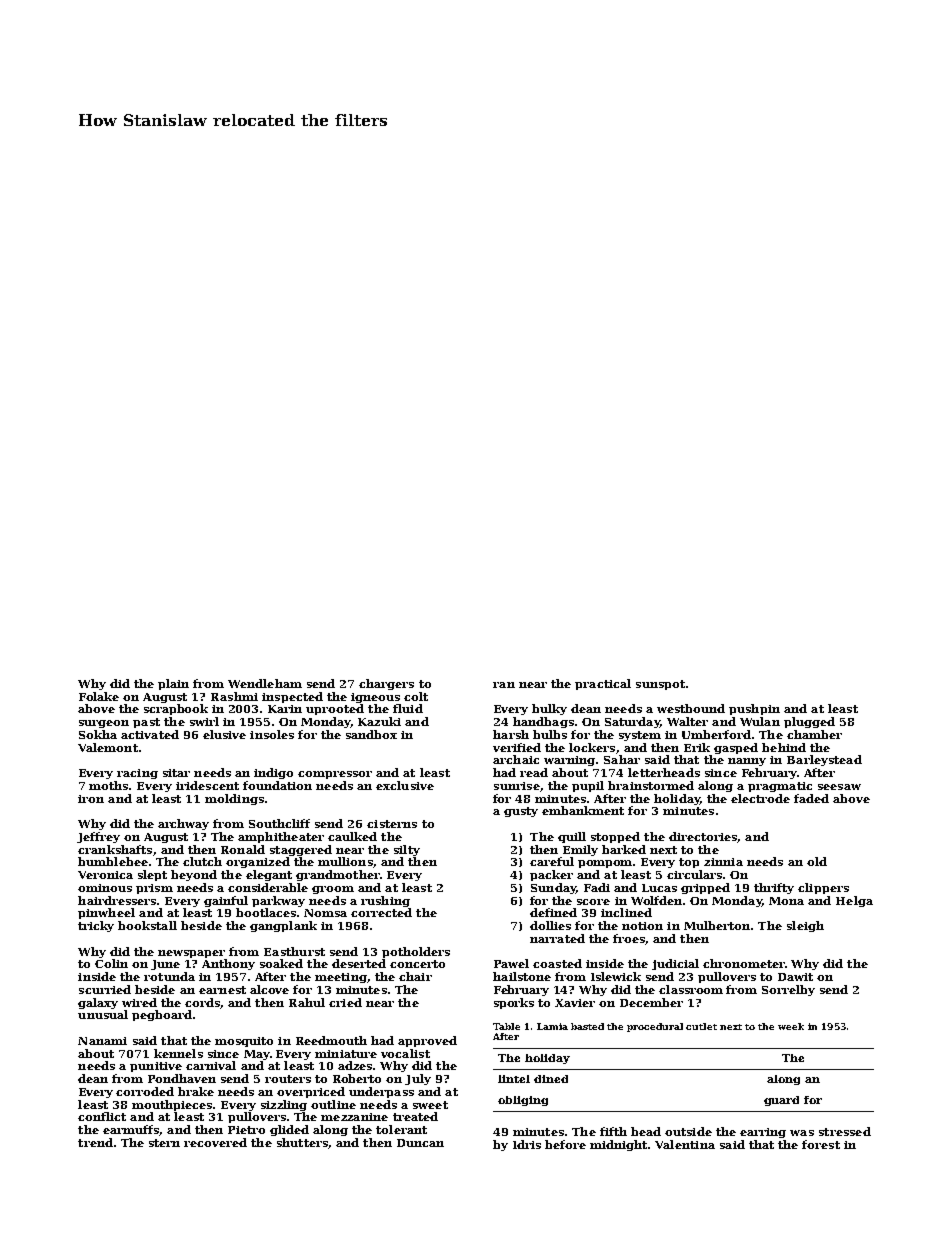  I want to click on lintel, so click(514, 1079).
